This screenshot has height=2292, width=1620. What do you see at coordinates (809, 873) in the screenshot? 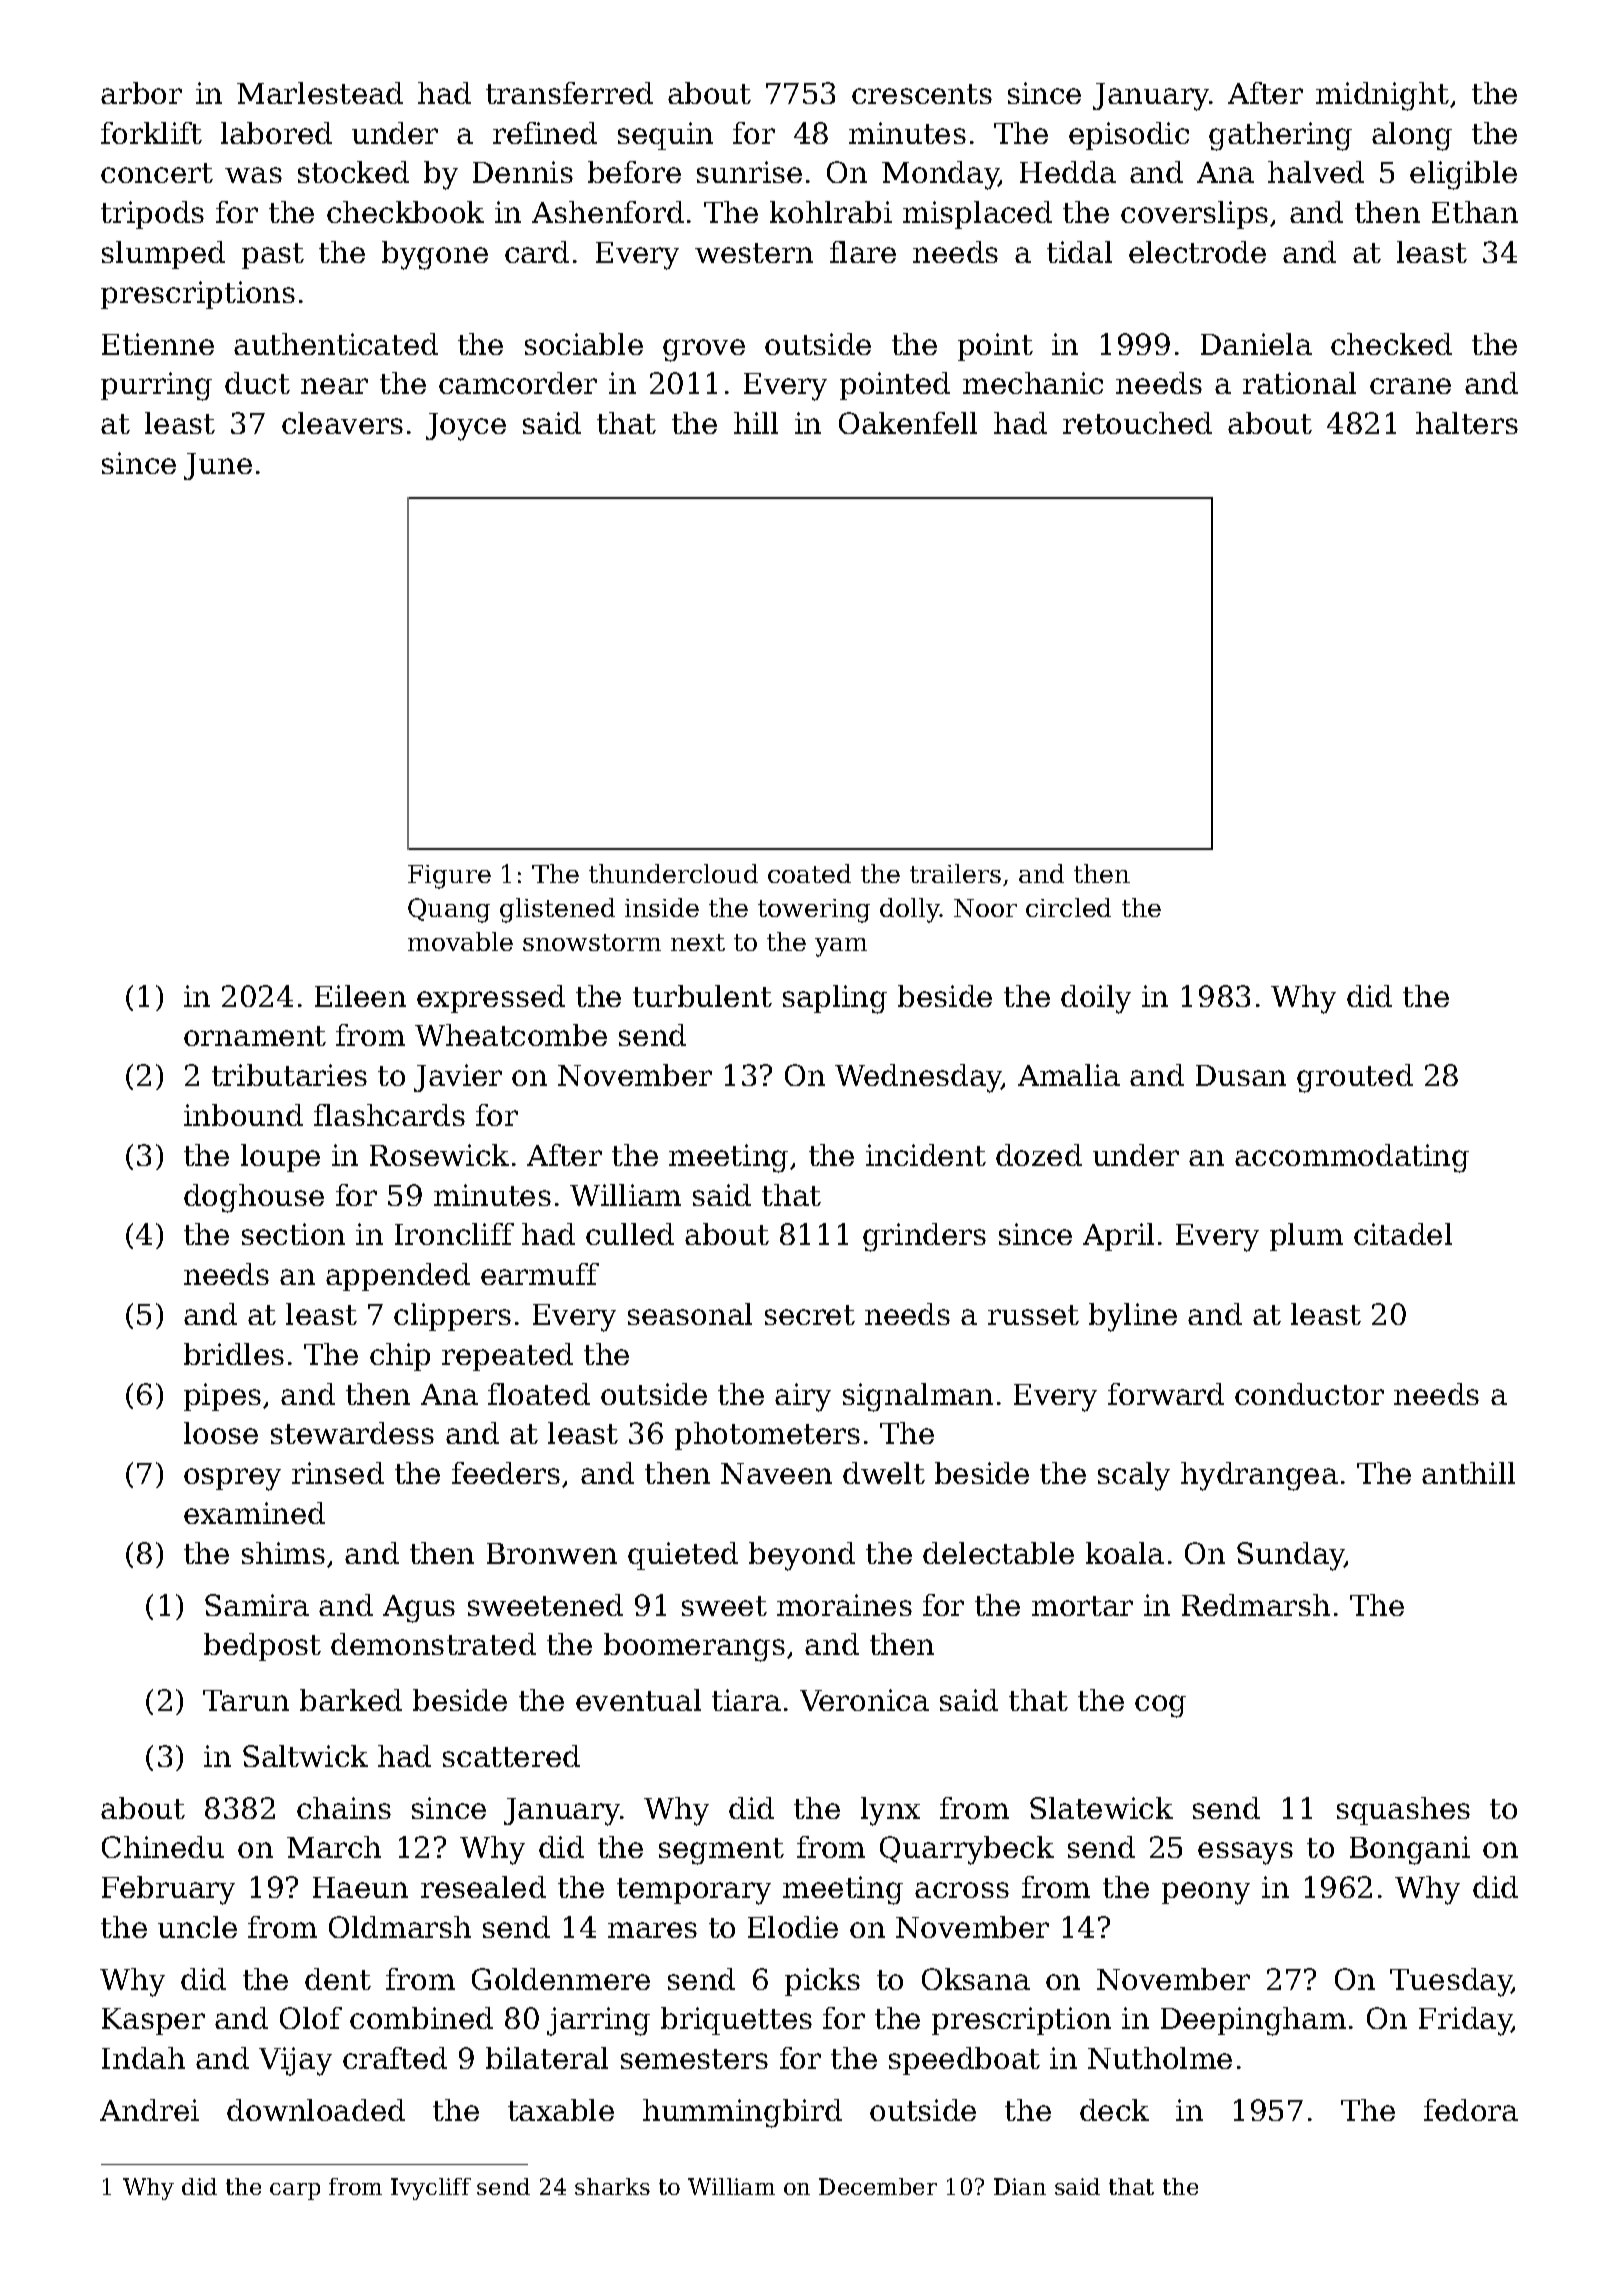
I see `coated` at bounding box center [809, 873].
